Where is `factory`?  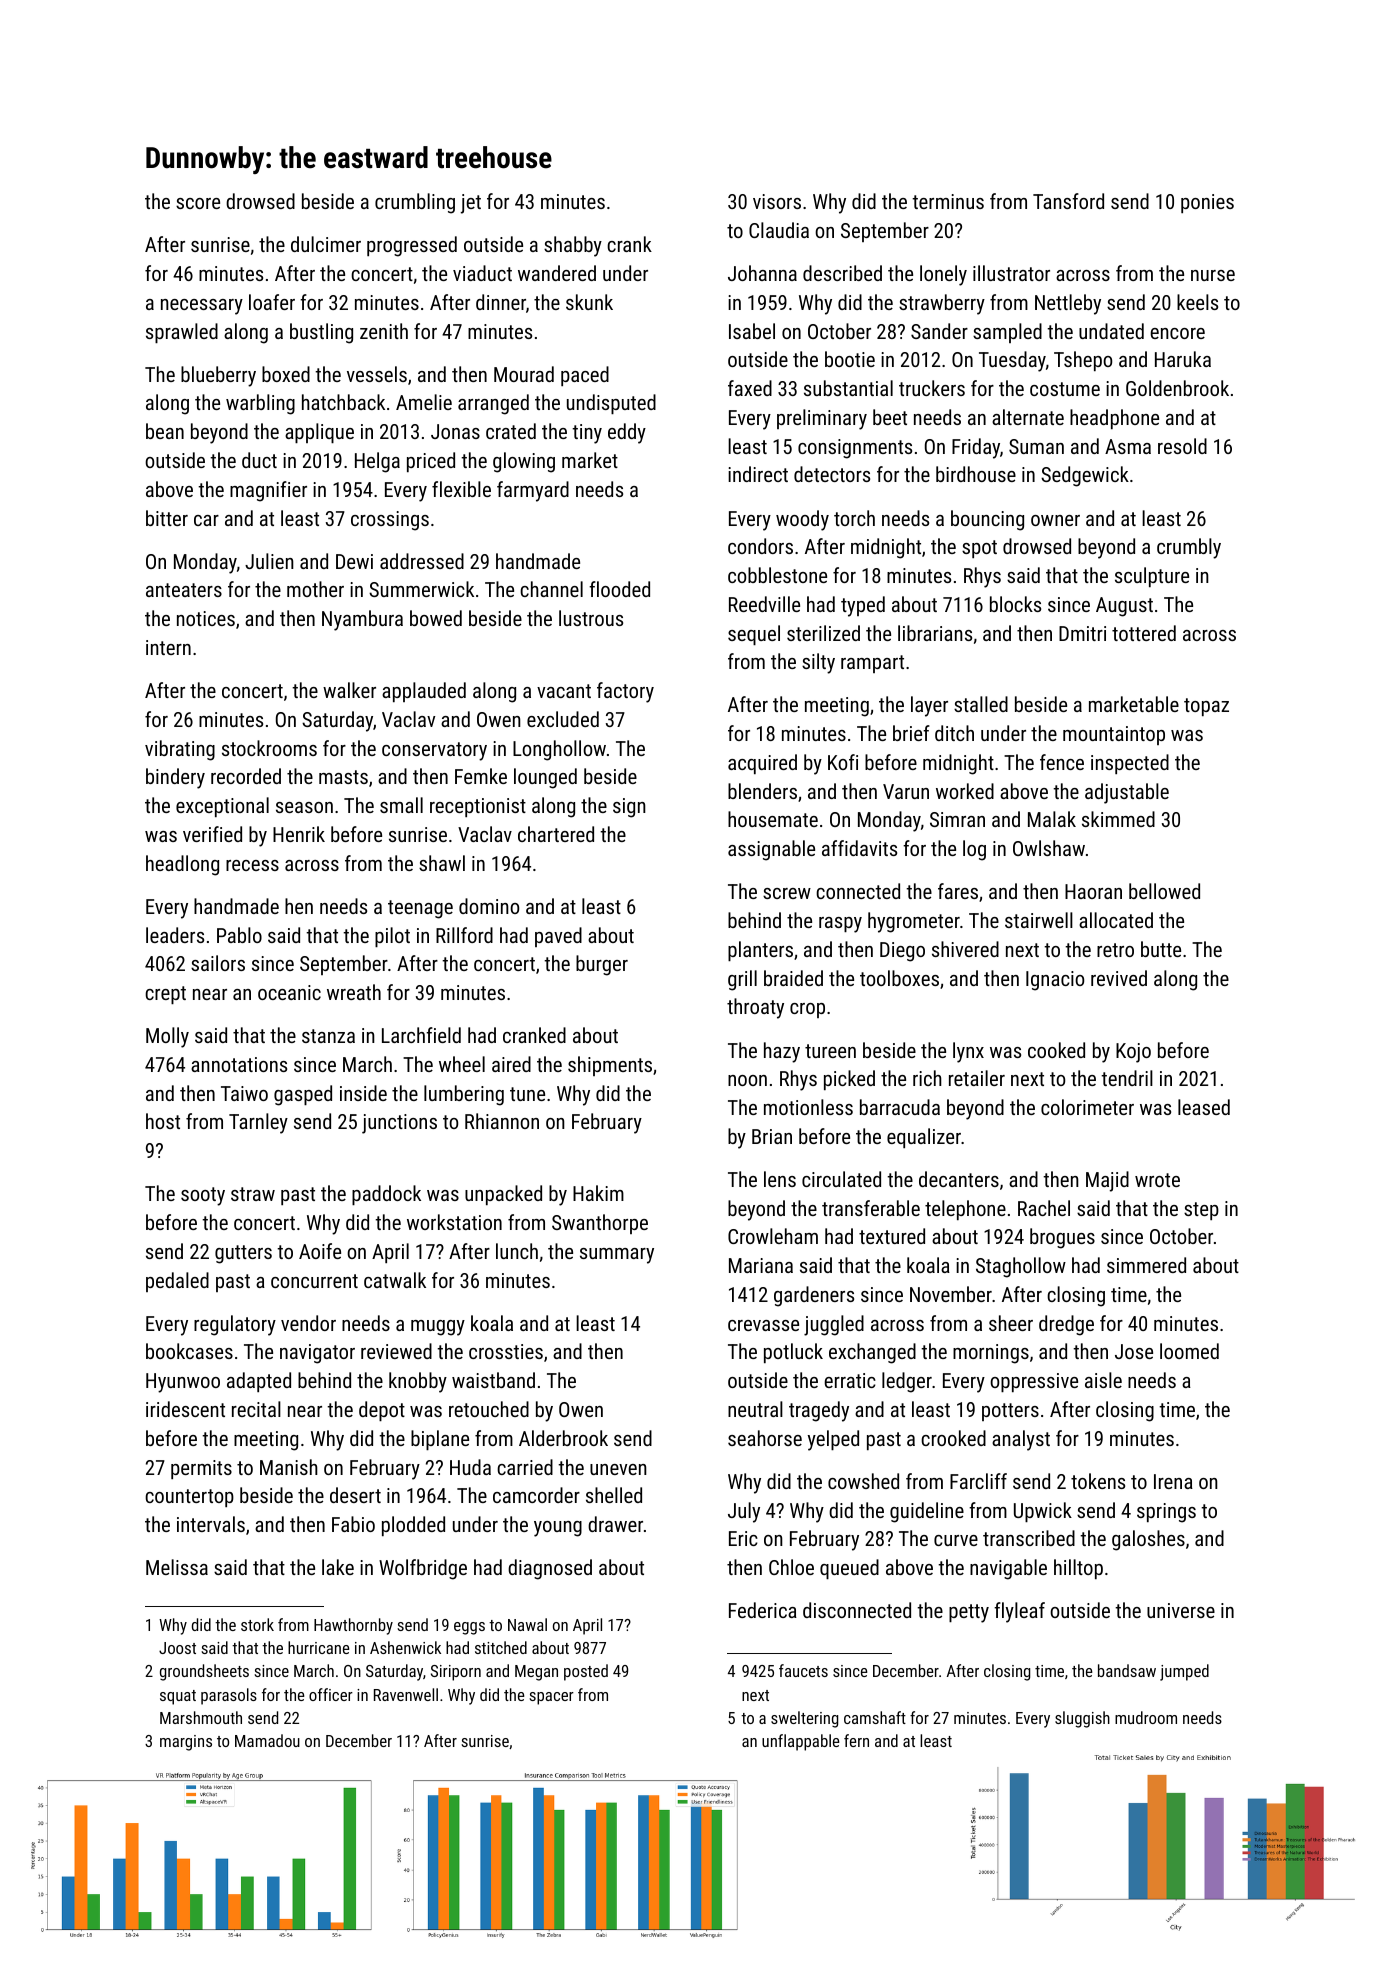
factory is located at coordinates (625, 692).
